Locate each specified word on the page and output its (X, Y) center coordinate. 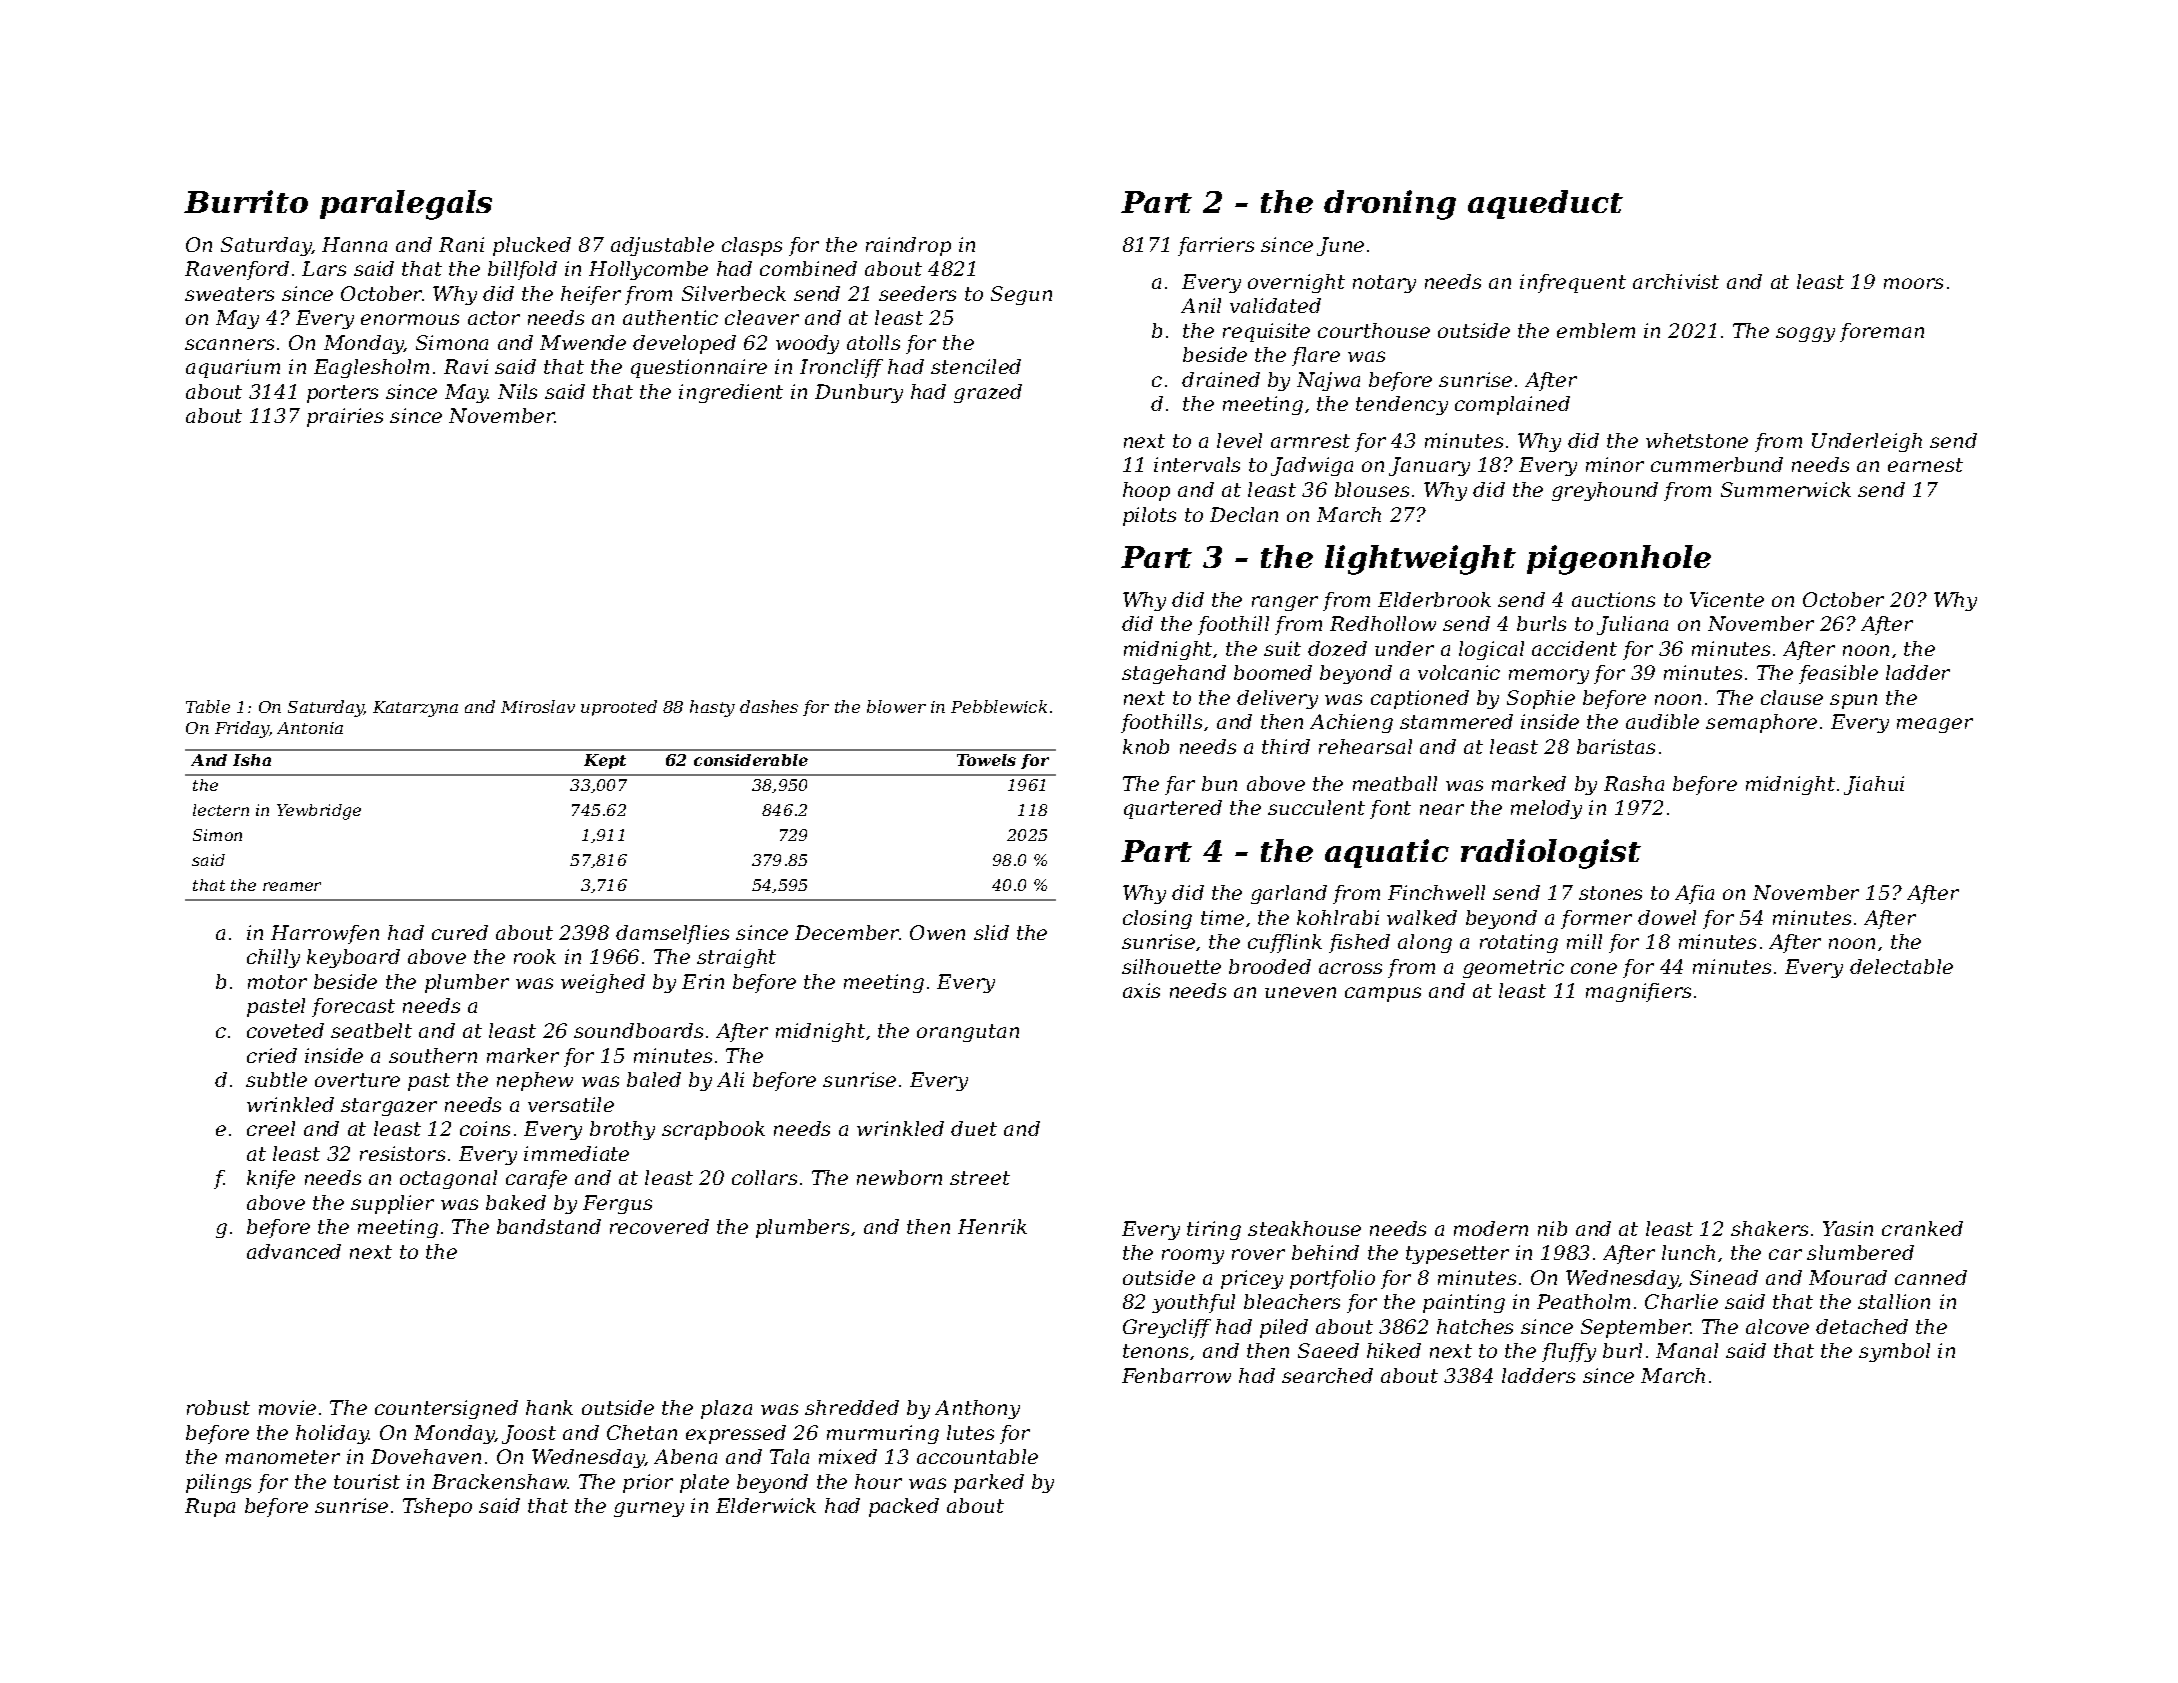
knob (1146, 746)
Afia (1694, 894)
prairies (345, 417)
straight (736, 958)
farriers (1216, 246)
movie (287, 1407)
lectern (221, 810)
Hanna (354, 244)
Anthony (977, 1409)
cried (272, 1055)
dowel (1667, 917)
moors (1913, 283)
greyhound (1605, 491)
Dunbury (859, 393)
